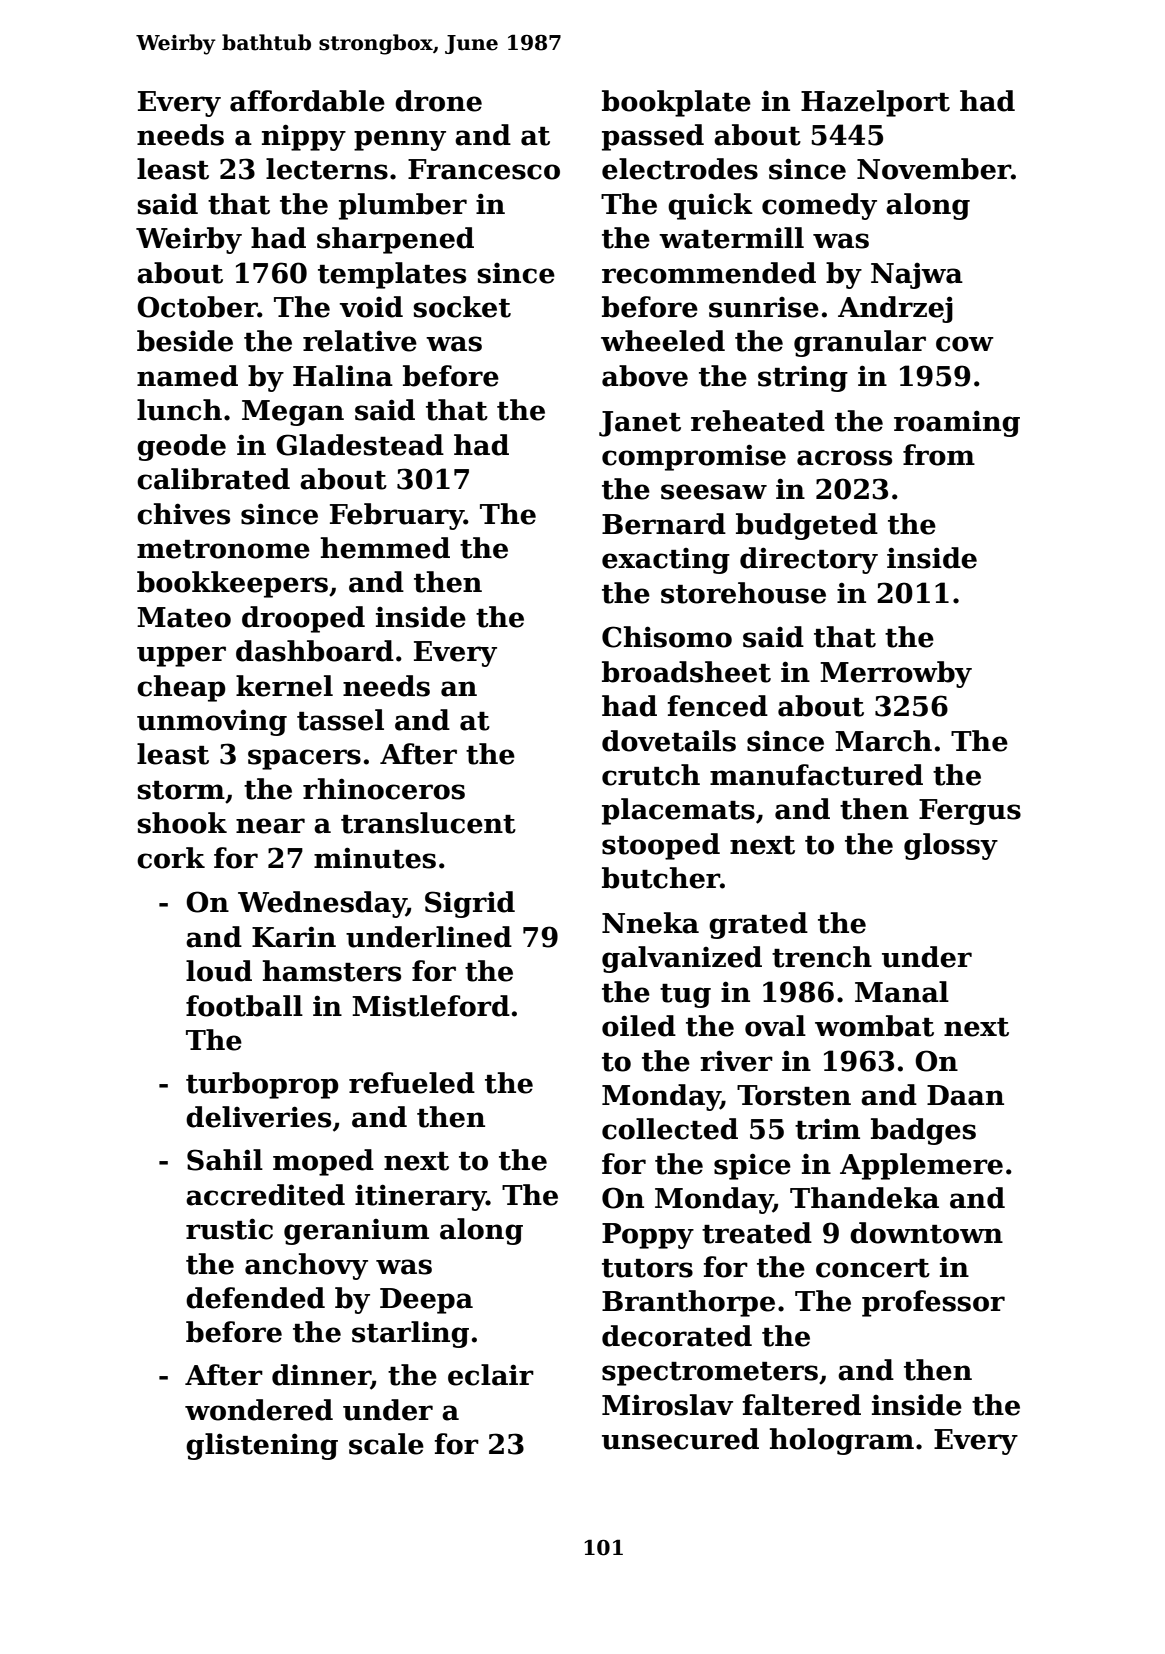  Describe the element at coordinates (939, 455) in the page. I see `from` at that location.
